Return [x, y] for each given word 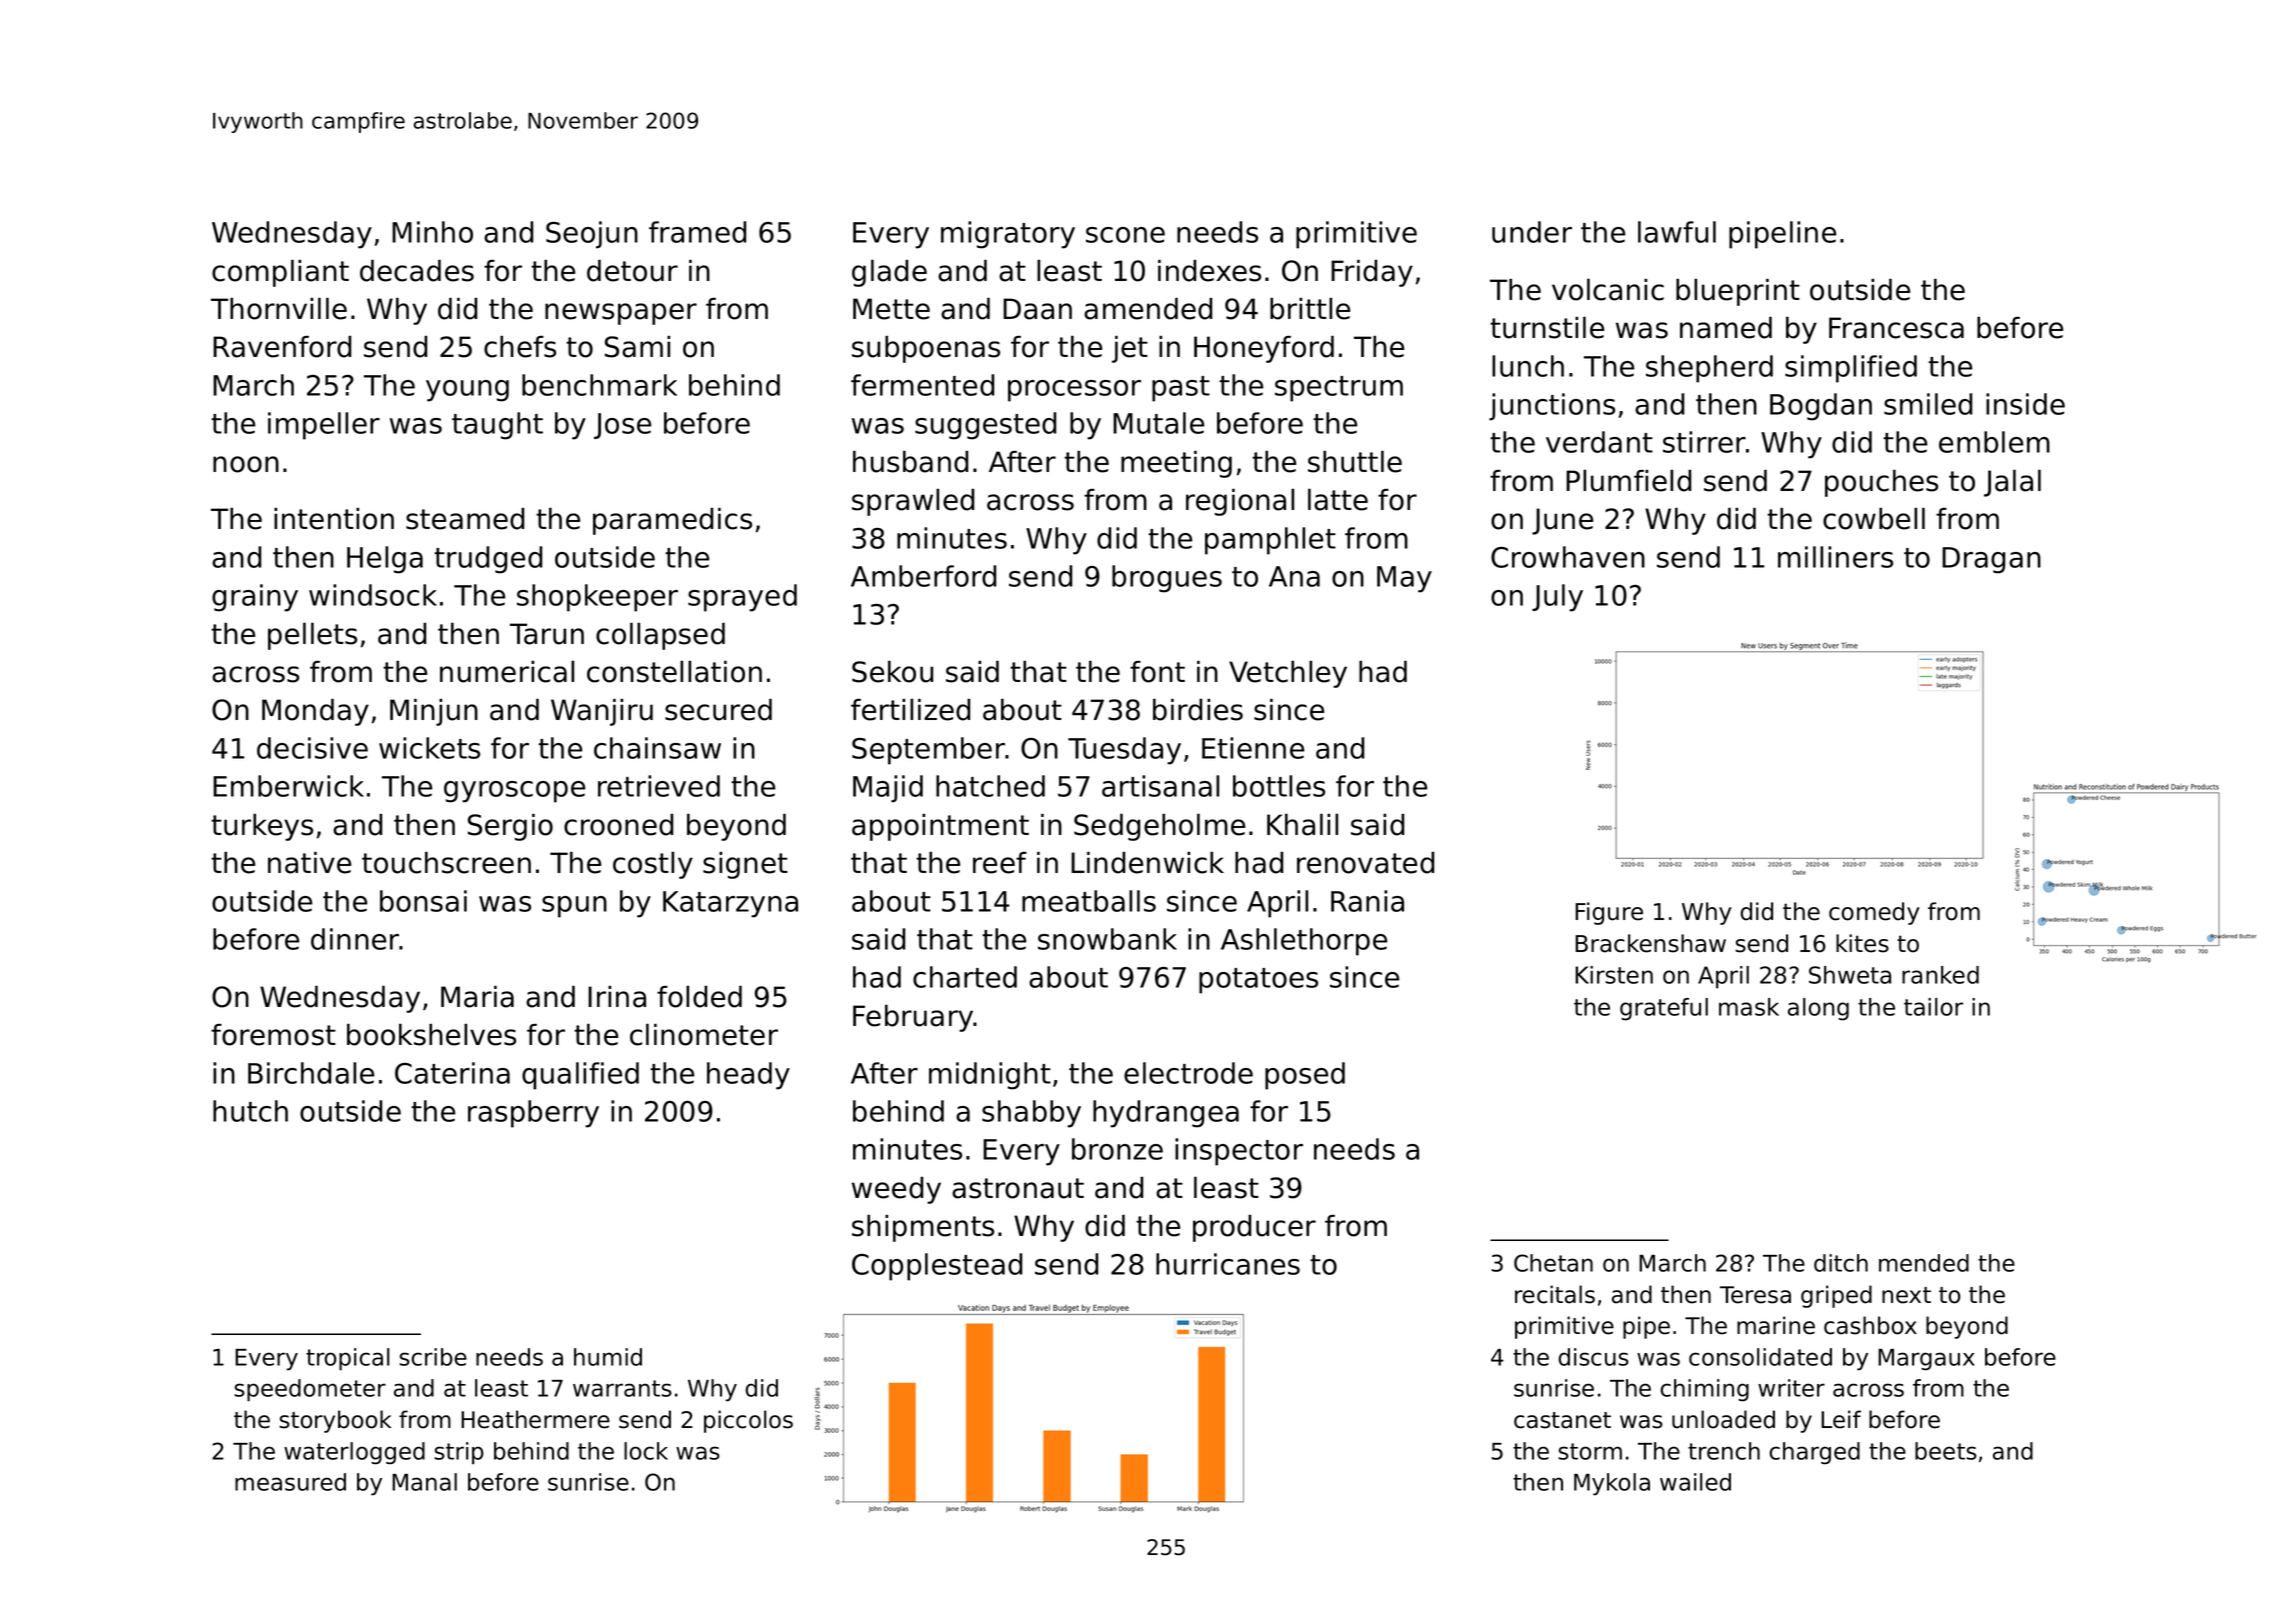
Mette [891, 309]
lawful [1677, 232]
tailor [1933, 1007]
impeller [324, 426]
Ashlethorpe [1304, 942]
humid [608, 1357]
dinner [355, 939]
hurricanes [1228, 1264]
